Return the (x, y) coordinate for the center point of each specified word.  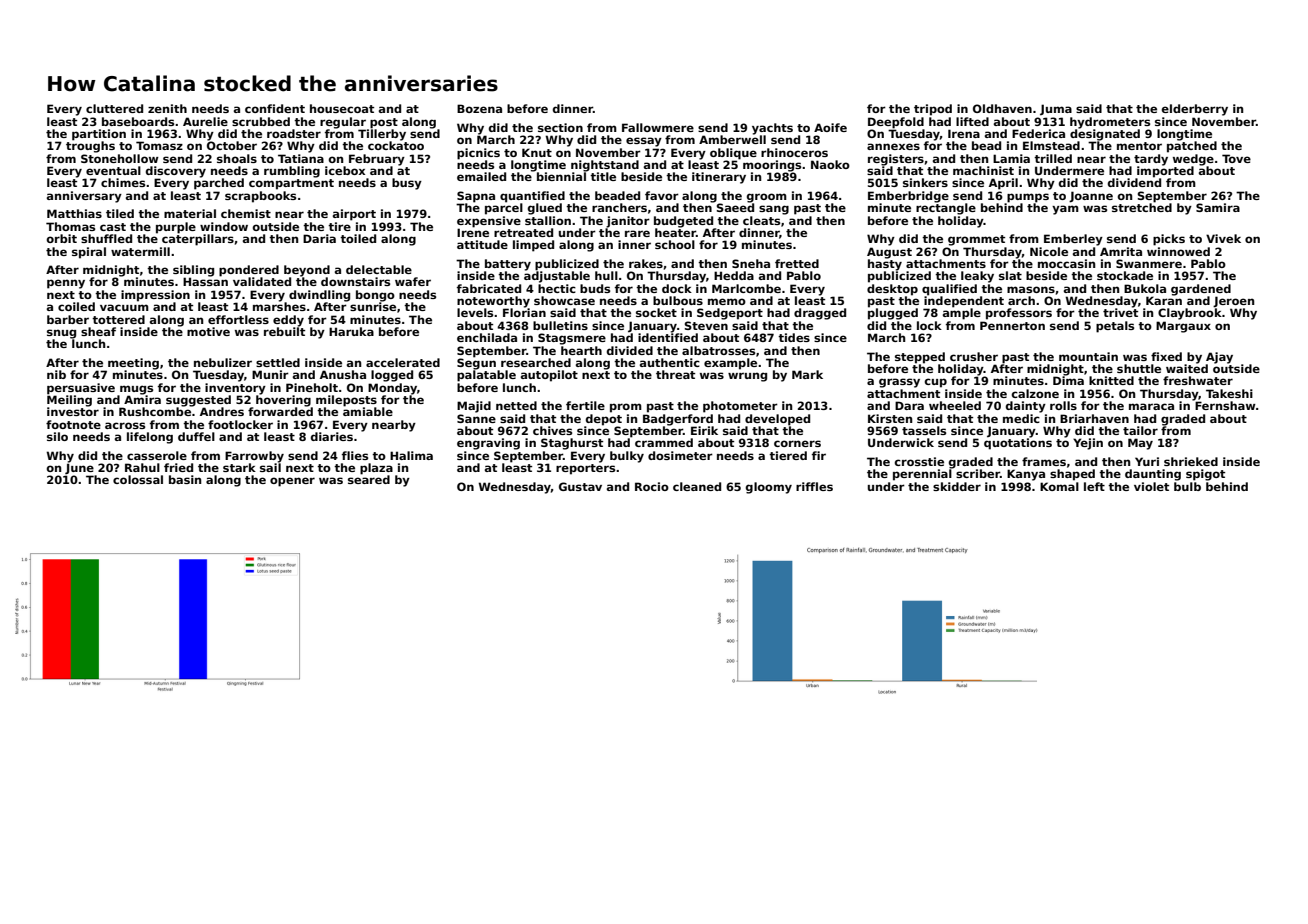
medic (1021, 418)
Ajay (1219, 358)
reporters (585, 469)
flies (355, 455)
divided (630, 350)
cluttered (114, 108)
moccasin (1066, 263)
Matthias (74, 213)
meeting (133, 364)
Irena (964, 133)
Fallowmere (658, 127)
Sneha (751, 263)
